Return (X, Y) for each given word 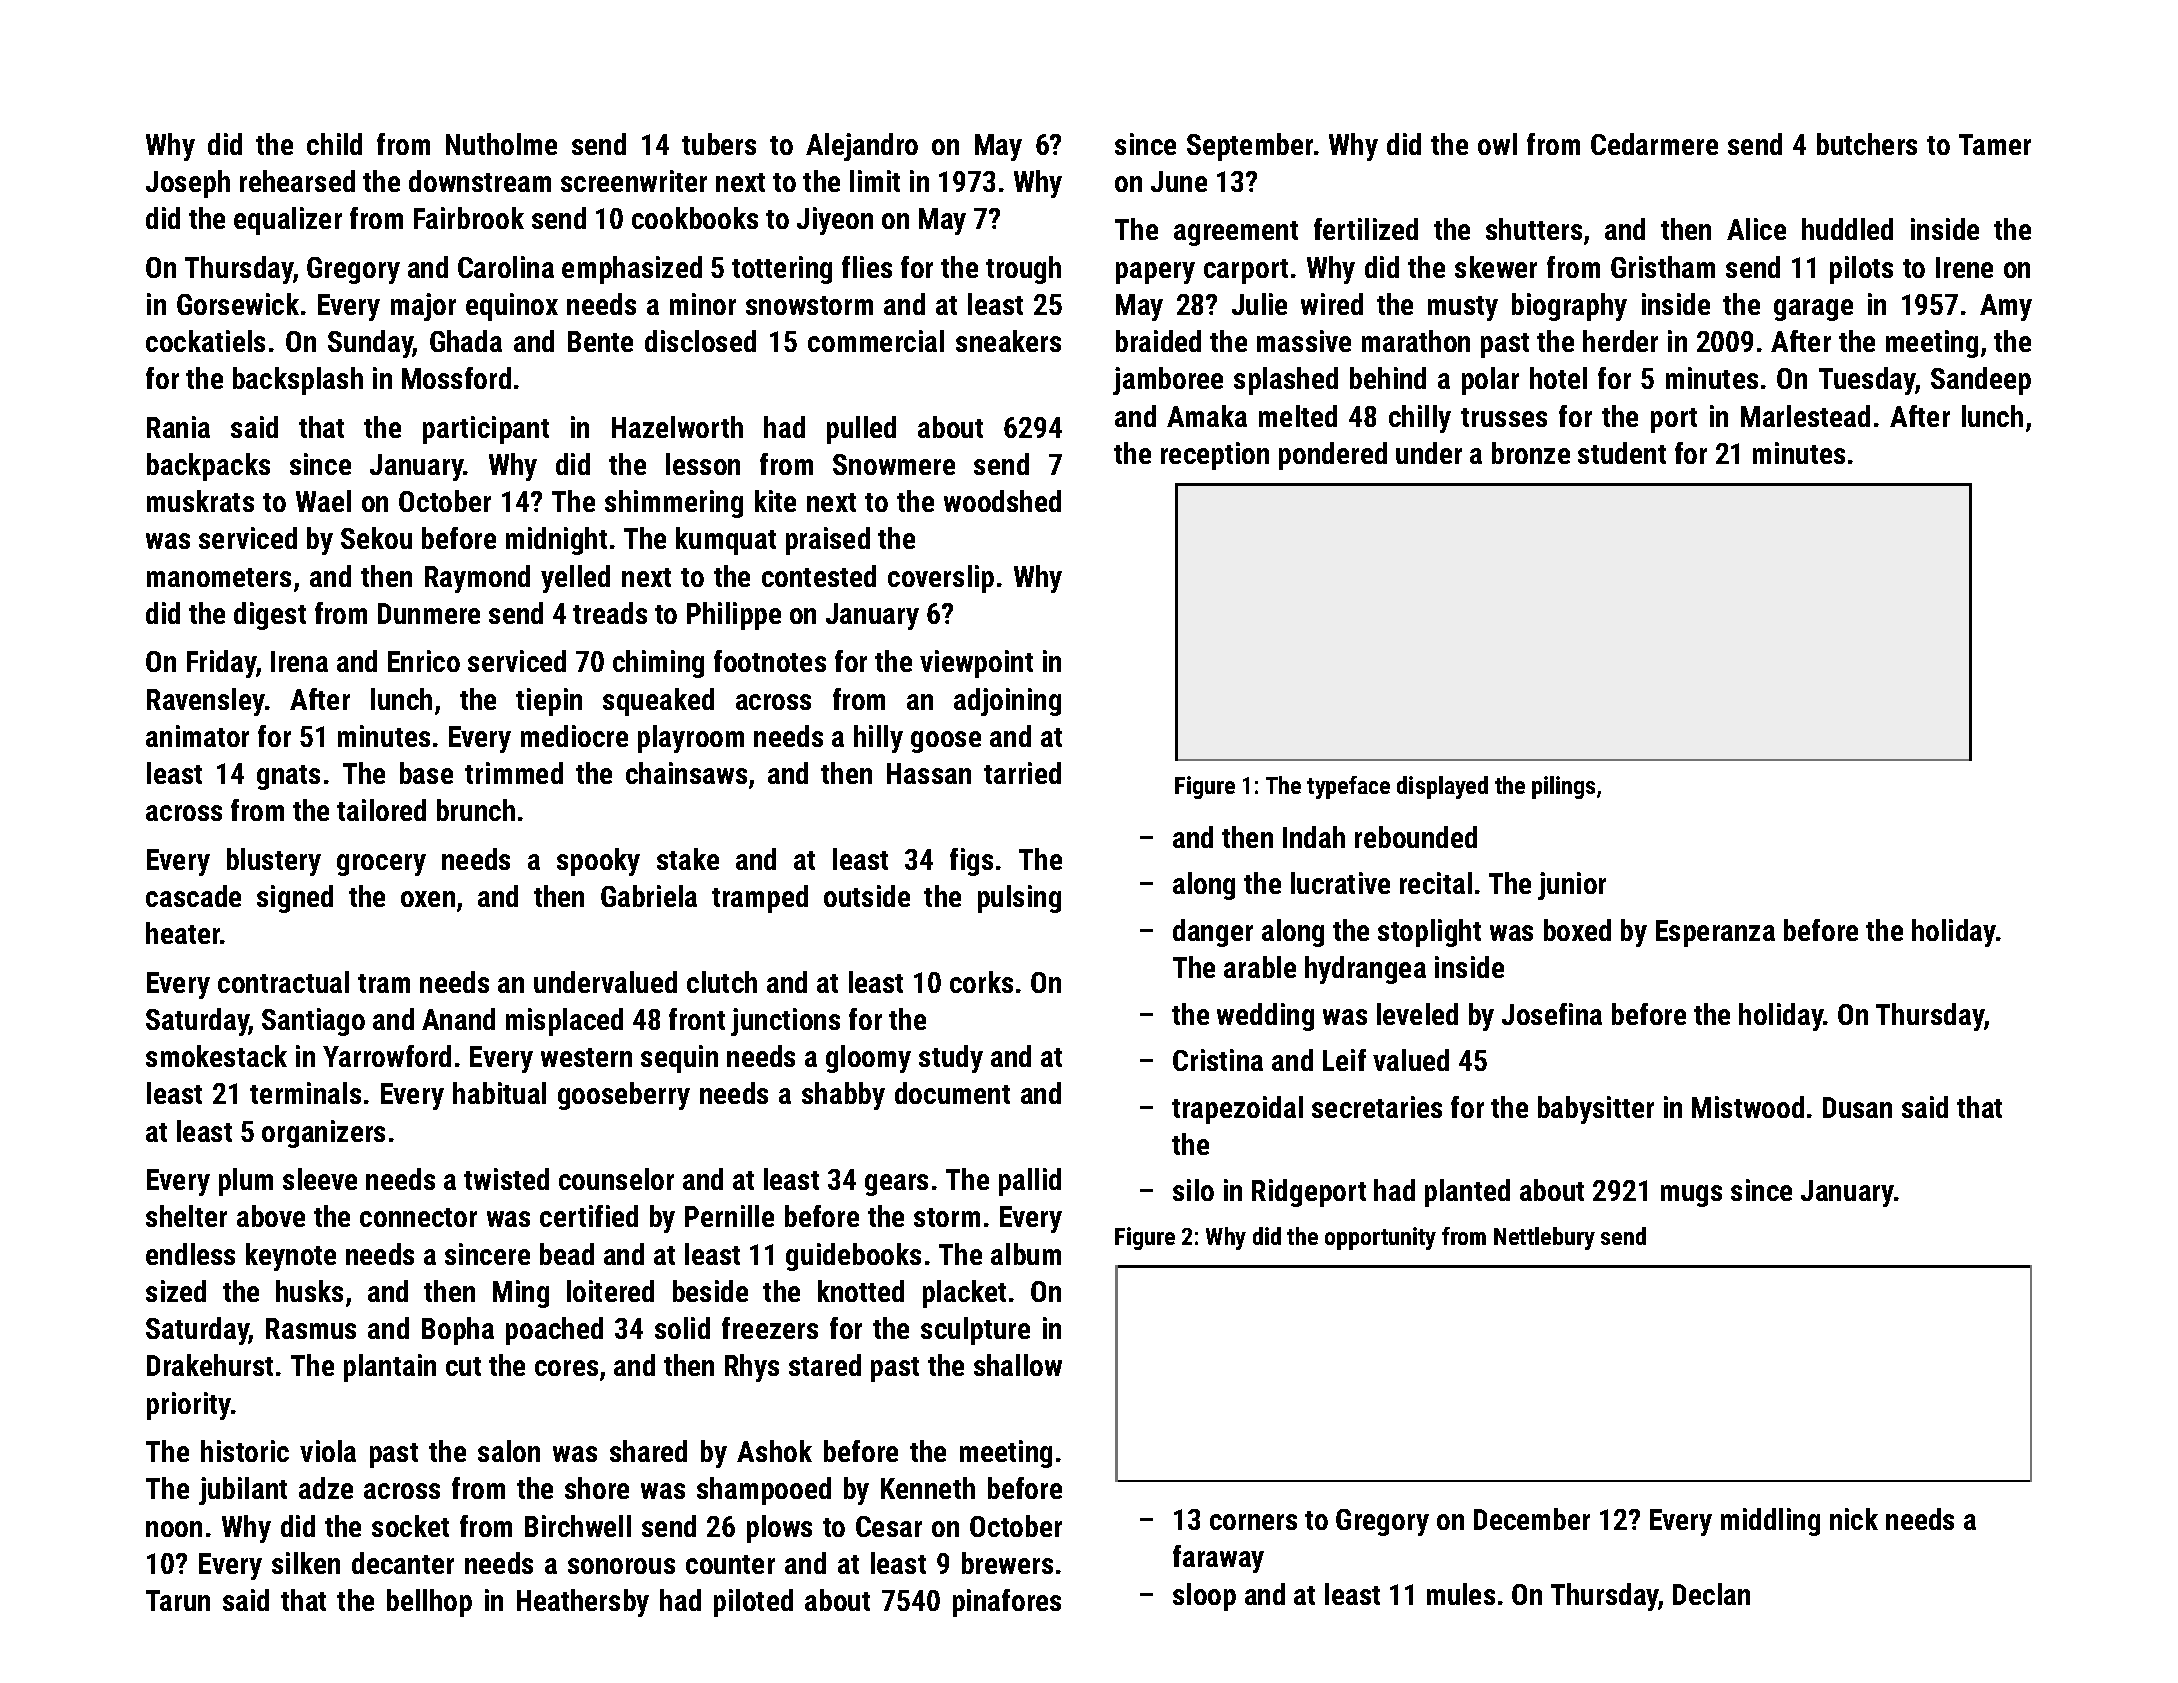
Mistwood (1748, 1107)
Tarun (178, 1600)
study (951, 1059)
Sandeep (1981, 381)
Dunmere (429, 613)
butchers (1867, 144)
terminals (305, 1093)
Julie (1259, 304)
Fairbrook (469, 218)
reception (1215, 456)
